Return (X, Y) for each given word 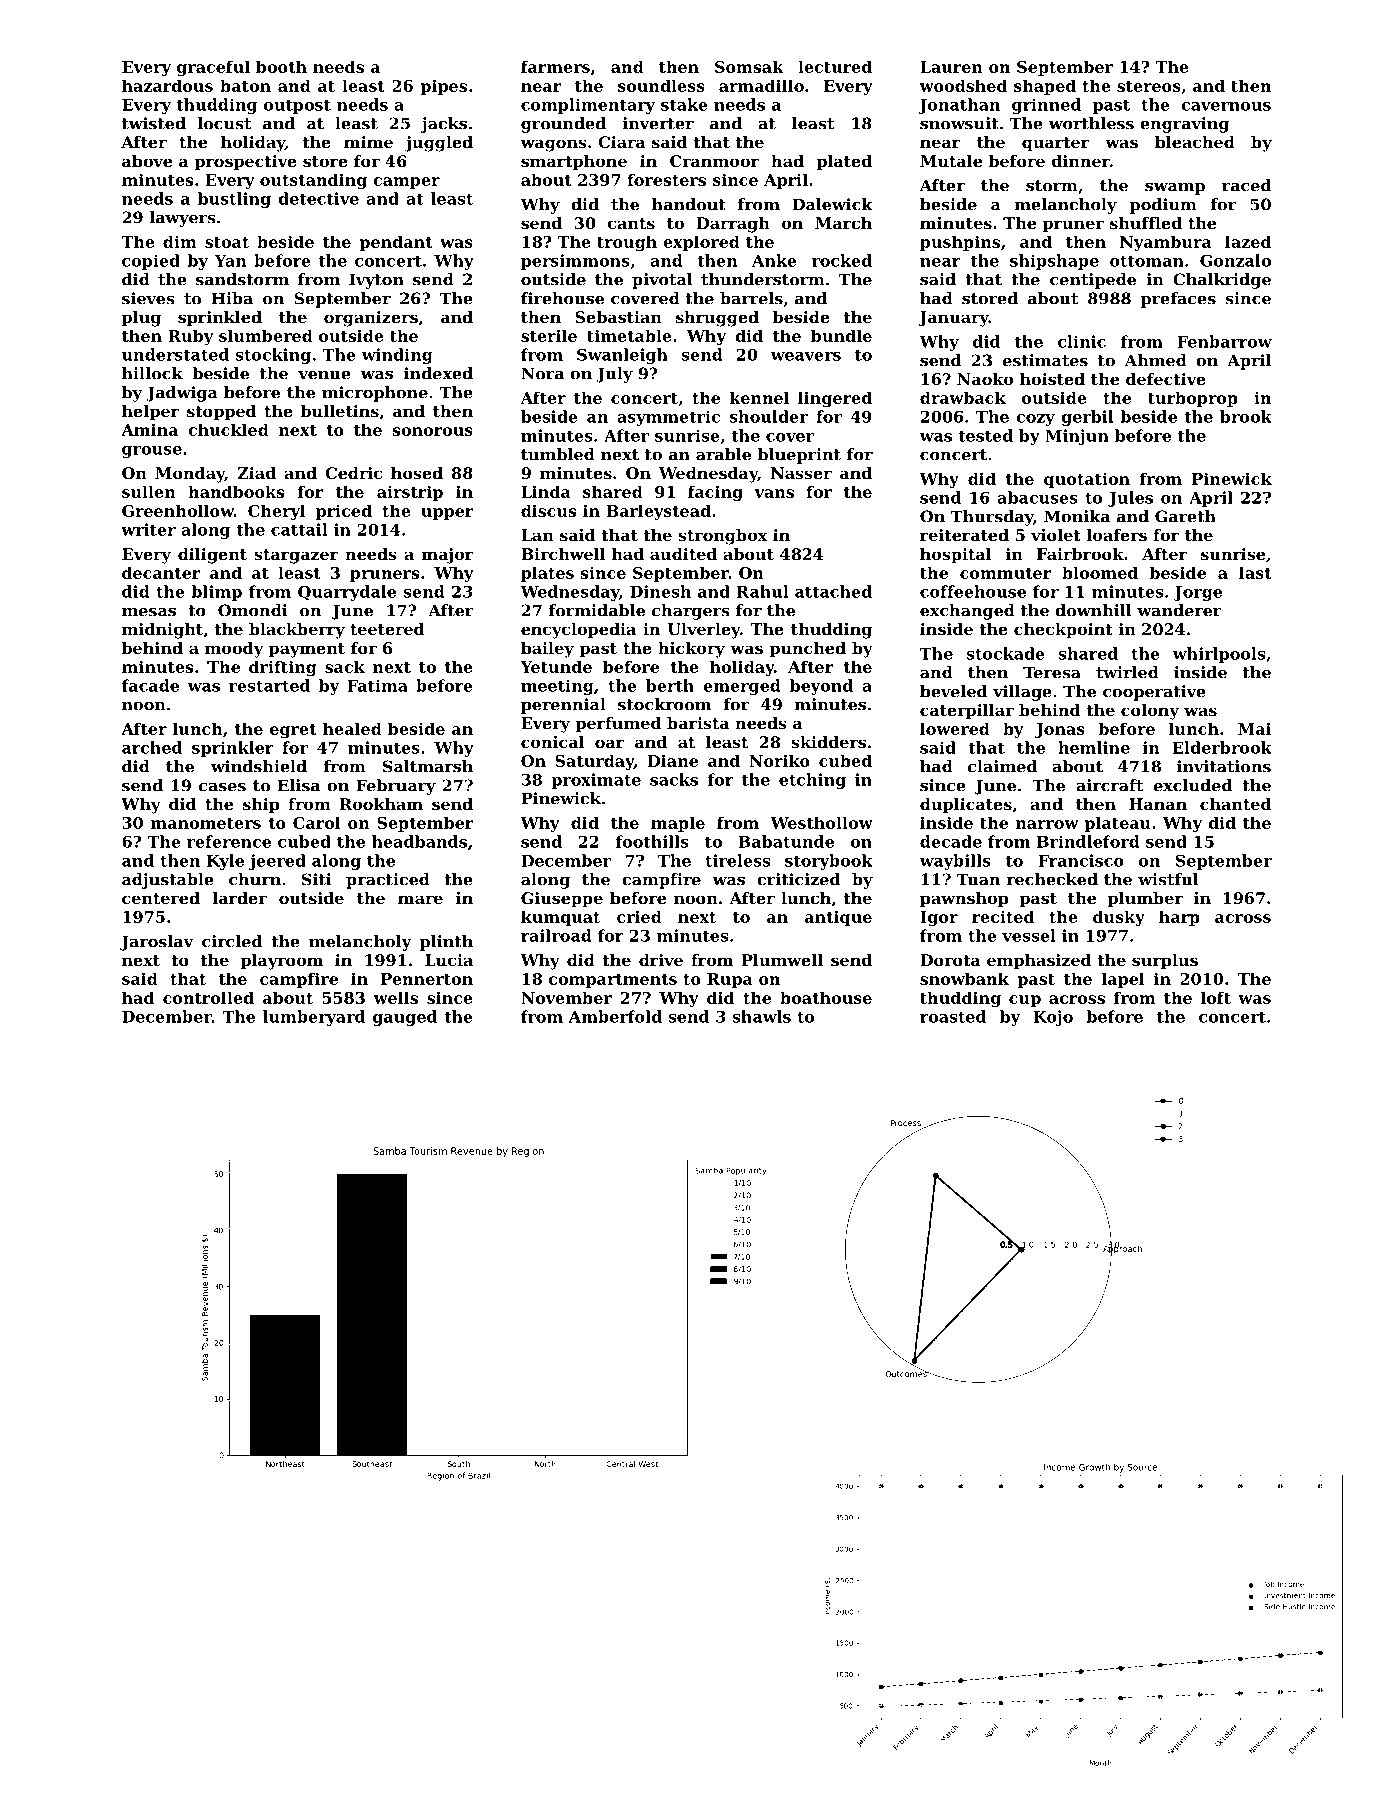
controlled (208, 997)
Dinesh (660, 591)
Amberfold (615, 1016)
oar (610, 743)
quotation (1087, 480)
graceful (213, 68)
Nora (542, 373)
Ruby (190, 337)
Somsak (749, 66)
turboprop (1193, 399)
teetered (387, 629)
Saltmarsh (428, 766)
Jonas (1060, 730)
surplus (1165, 962)
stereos (1149, 86)
